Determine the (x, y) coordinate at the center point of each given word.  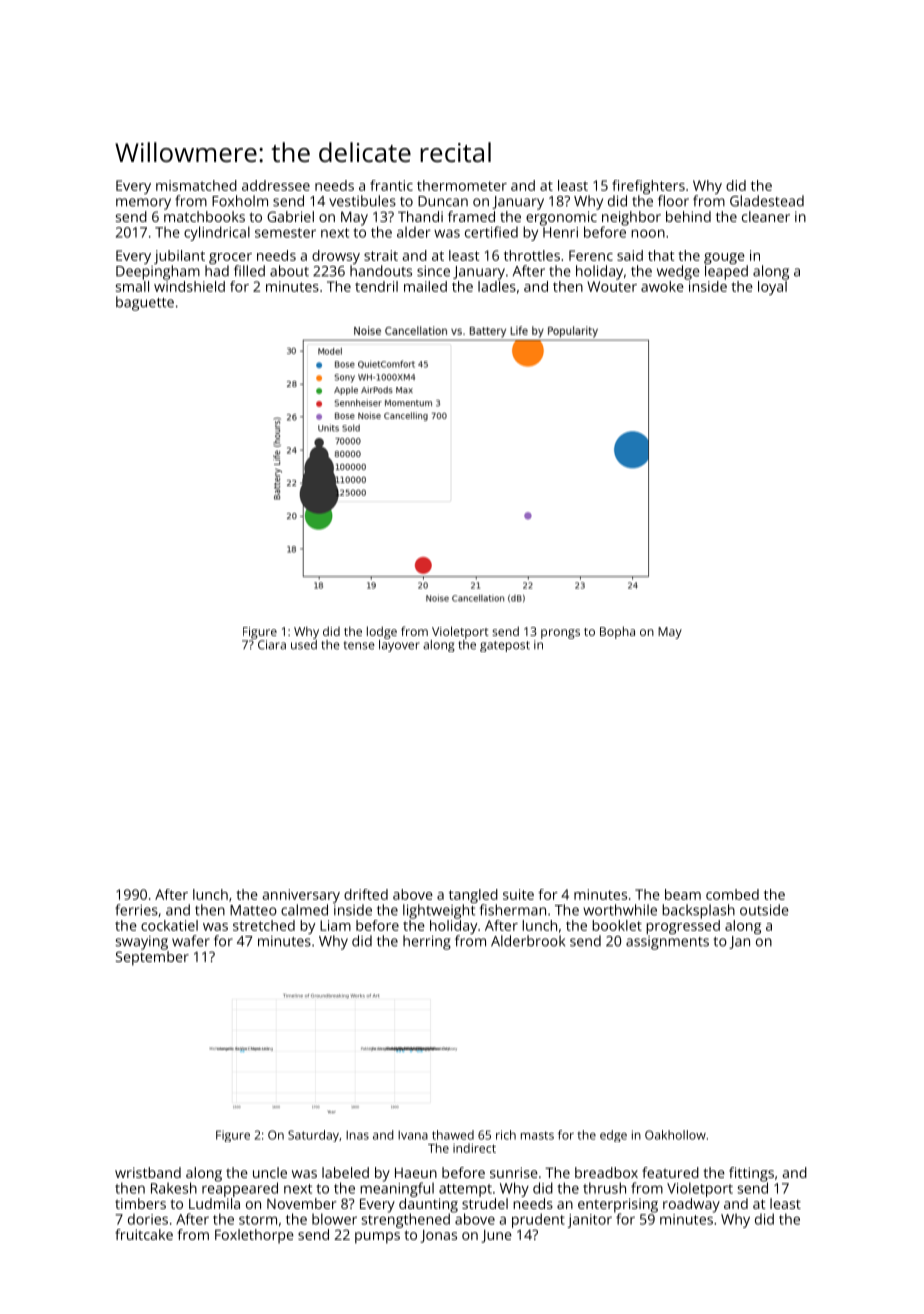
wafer (191, 941)
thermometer (462, 185)
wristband (148, 1172)
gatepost (505, 646)
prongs (560, 634)
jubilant (179, 257)
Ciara (272, 645)
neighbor (631, 218)
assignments (667, 943)
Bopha (617, 632)
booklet (617, 925)
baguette (145, 303)
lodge (382, 632)
